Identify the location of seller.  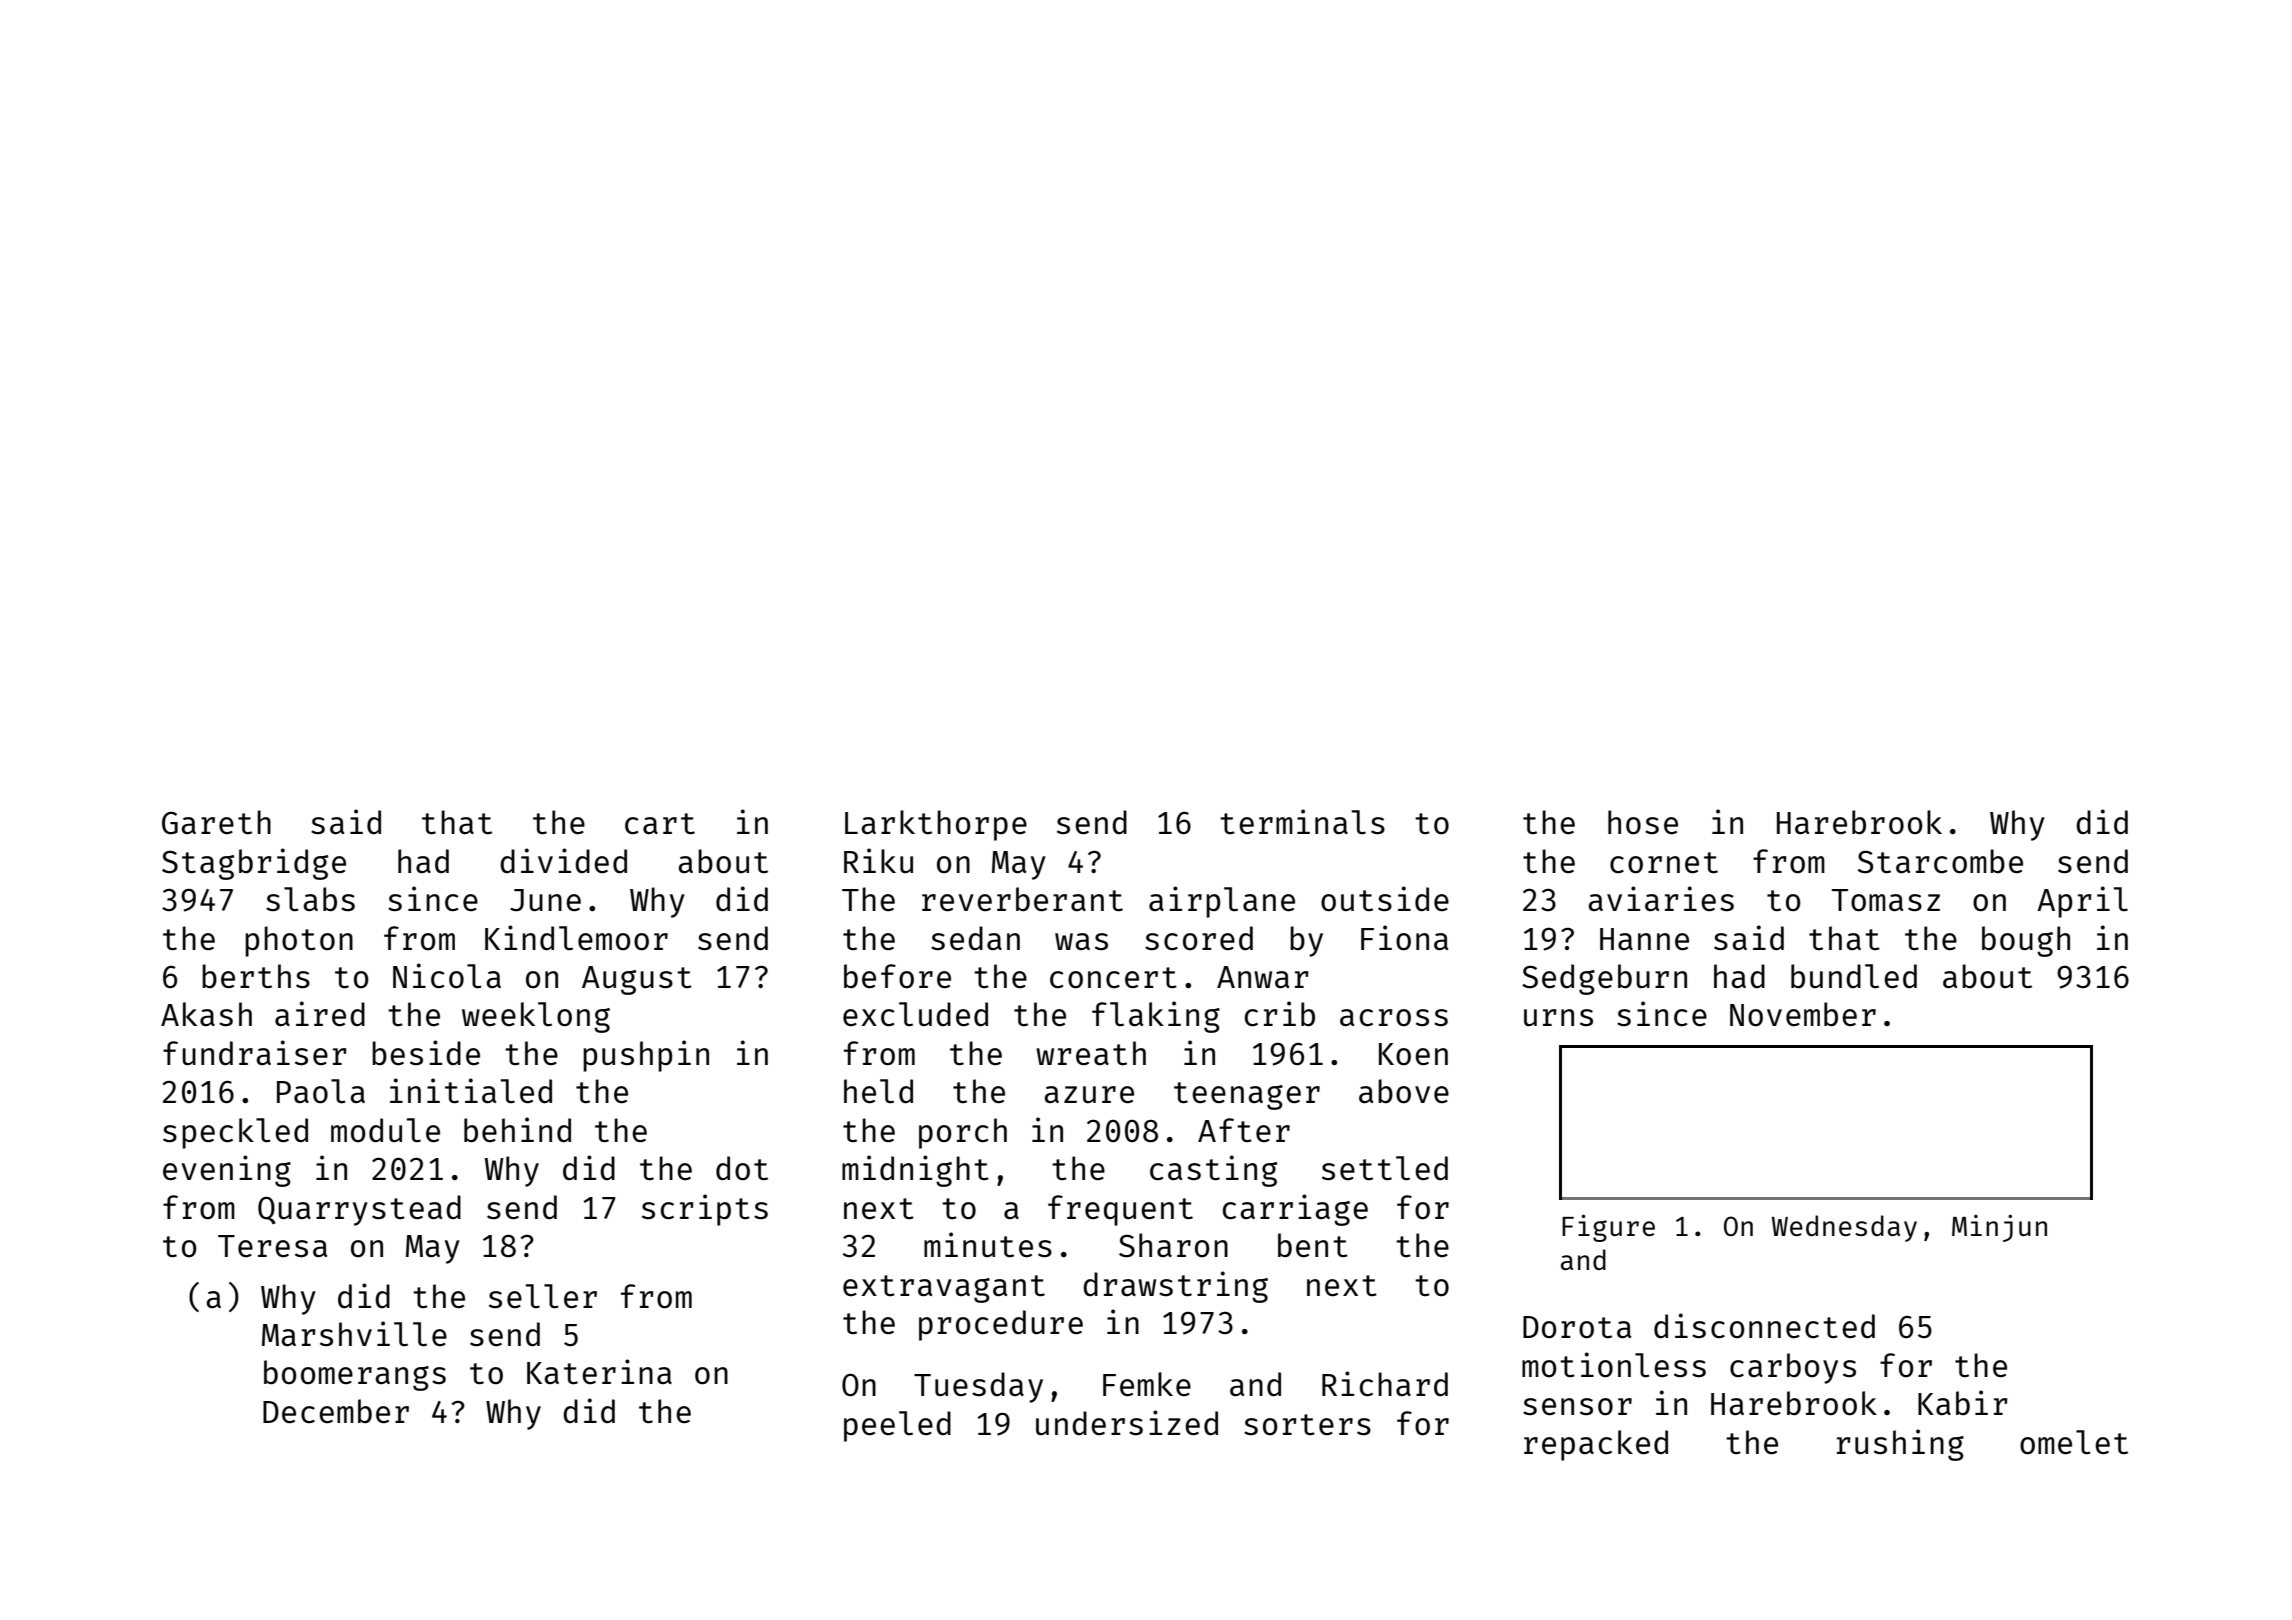
(543, 1296).
